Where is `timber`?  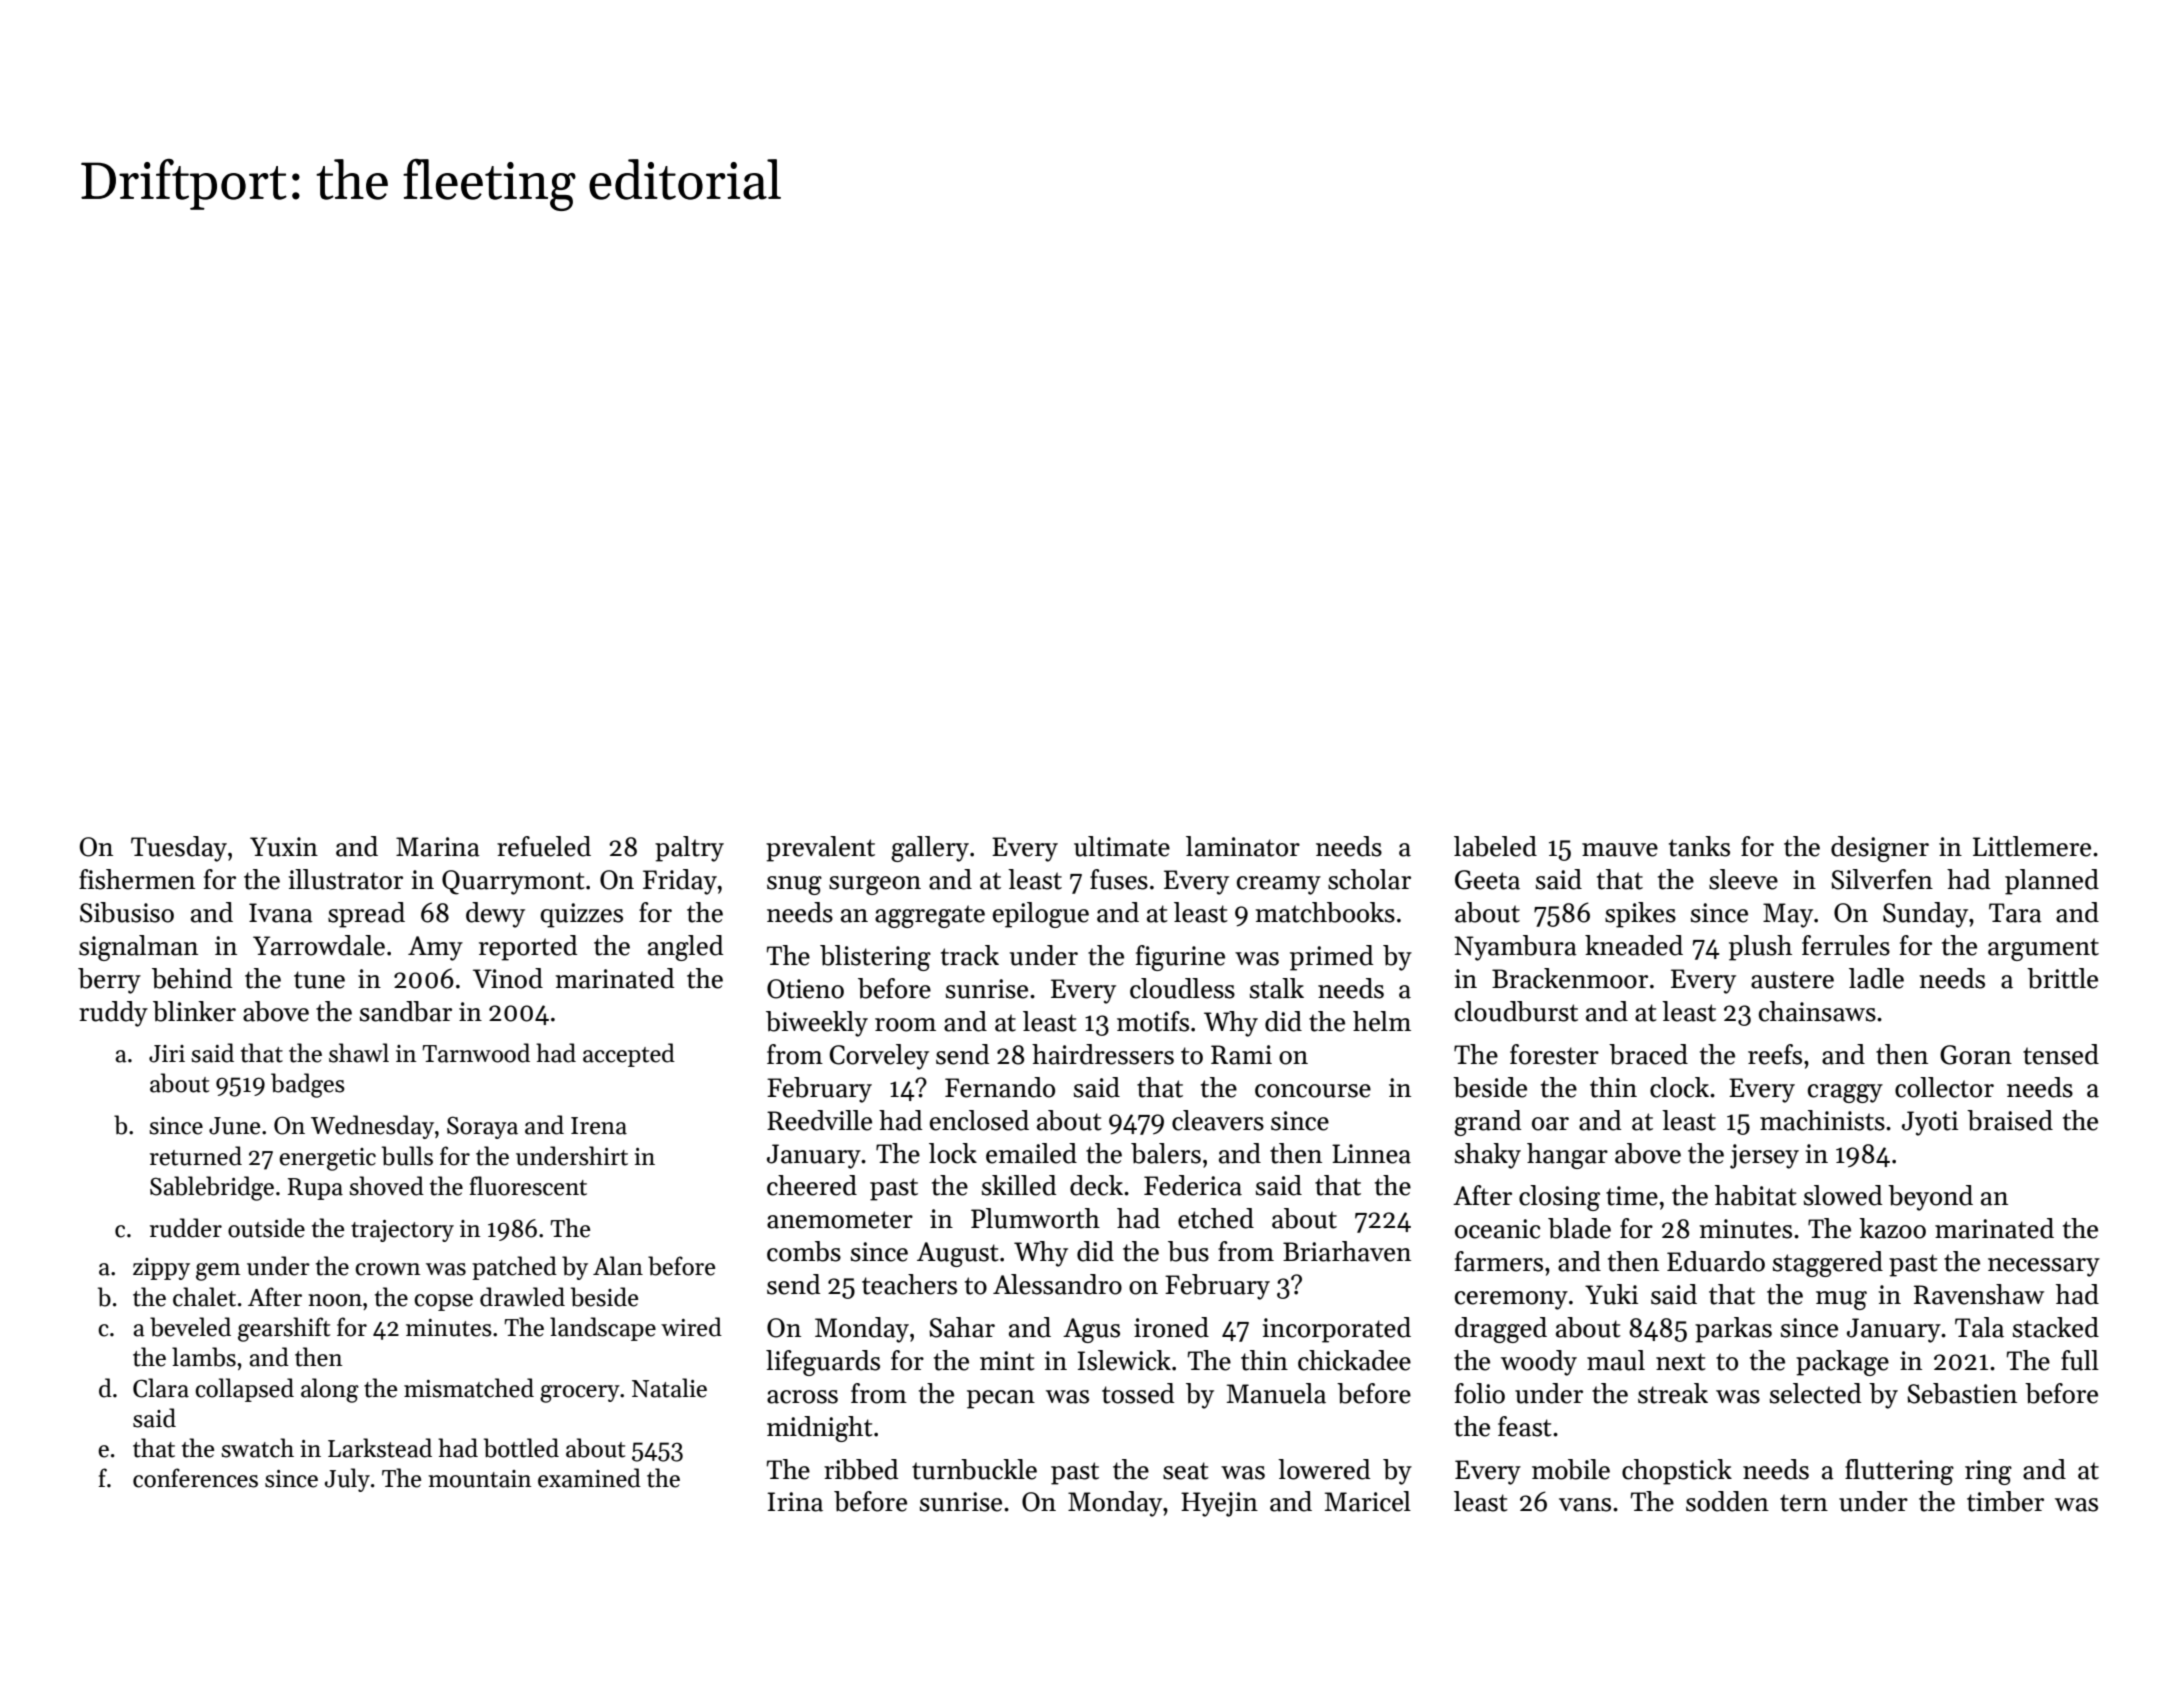
timber is located at coordinates (2005, 1501).
